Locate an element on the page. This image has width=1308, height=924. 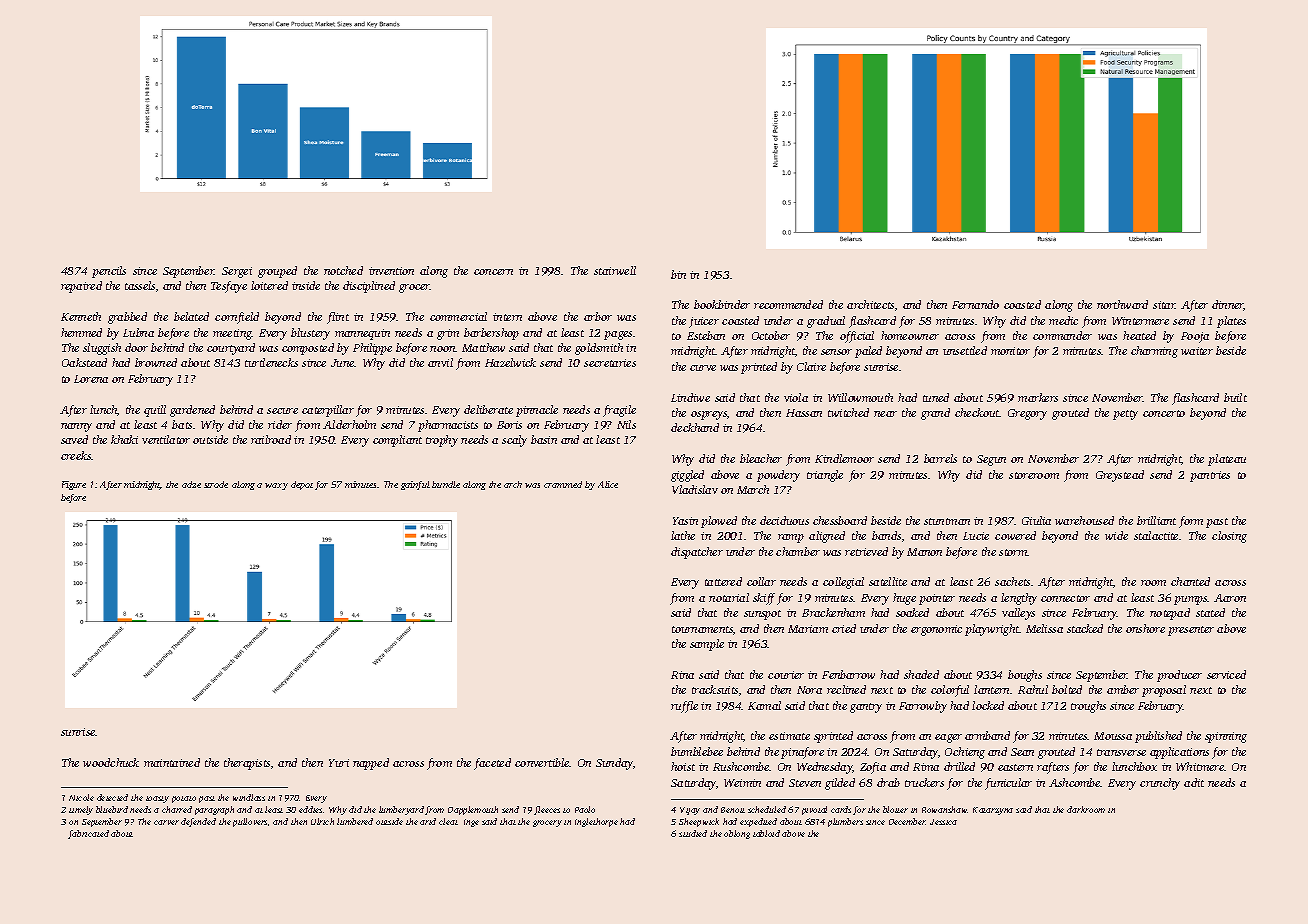
depot is located at coordinates (302, 485).
